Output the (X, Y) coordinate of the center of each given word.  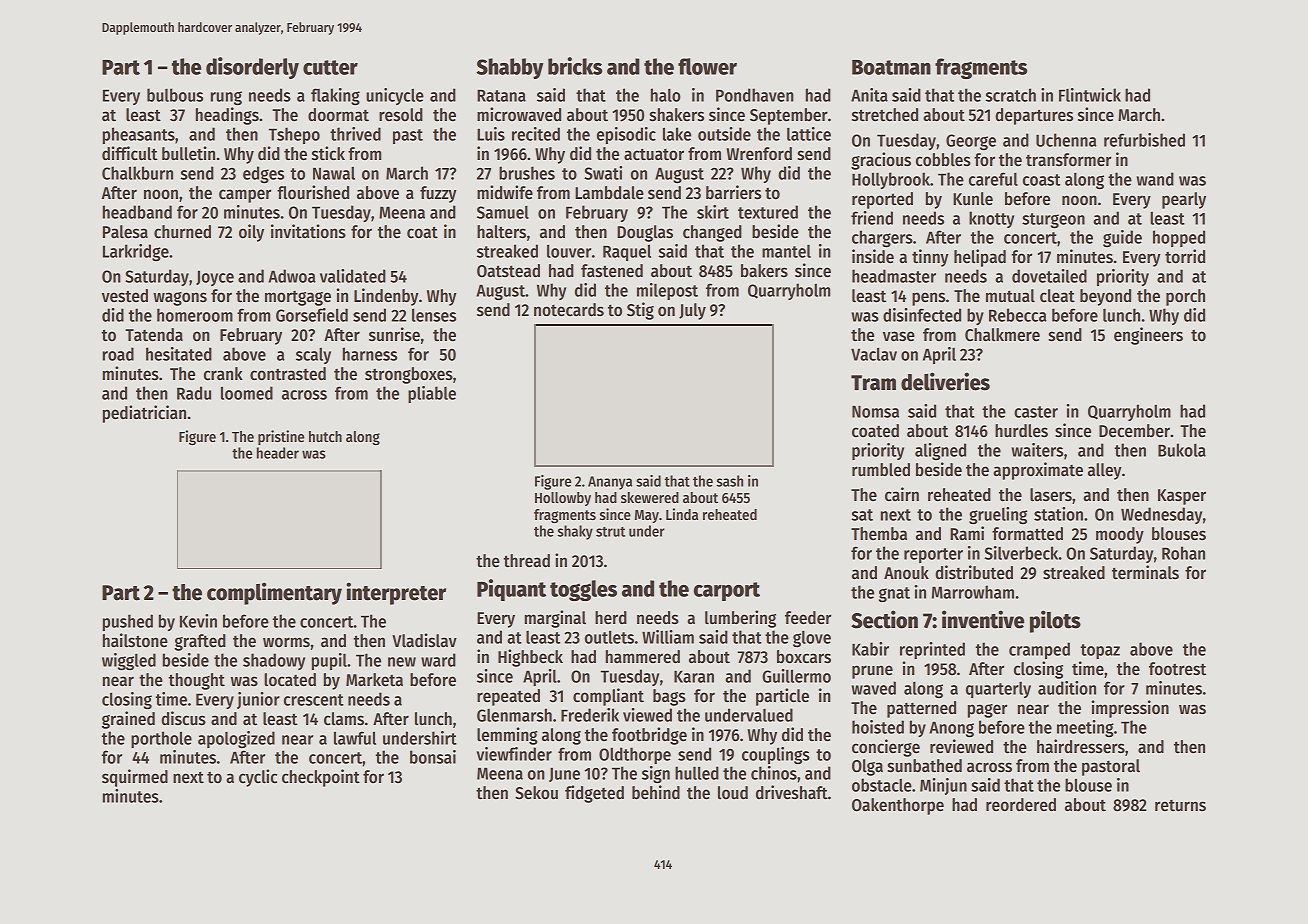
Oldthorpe (635, 755)
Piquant (511, 590)
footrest (1177, 669)
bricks (575, 66)
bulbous (175, 95)
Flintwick (1090, 95)
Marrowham (973, 592)
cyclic (258, 778)
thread (526, 561)
